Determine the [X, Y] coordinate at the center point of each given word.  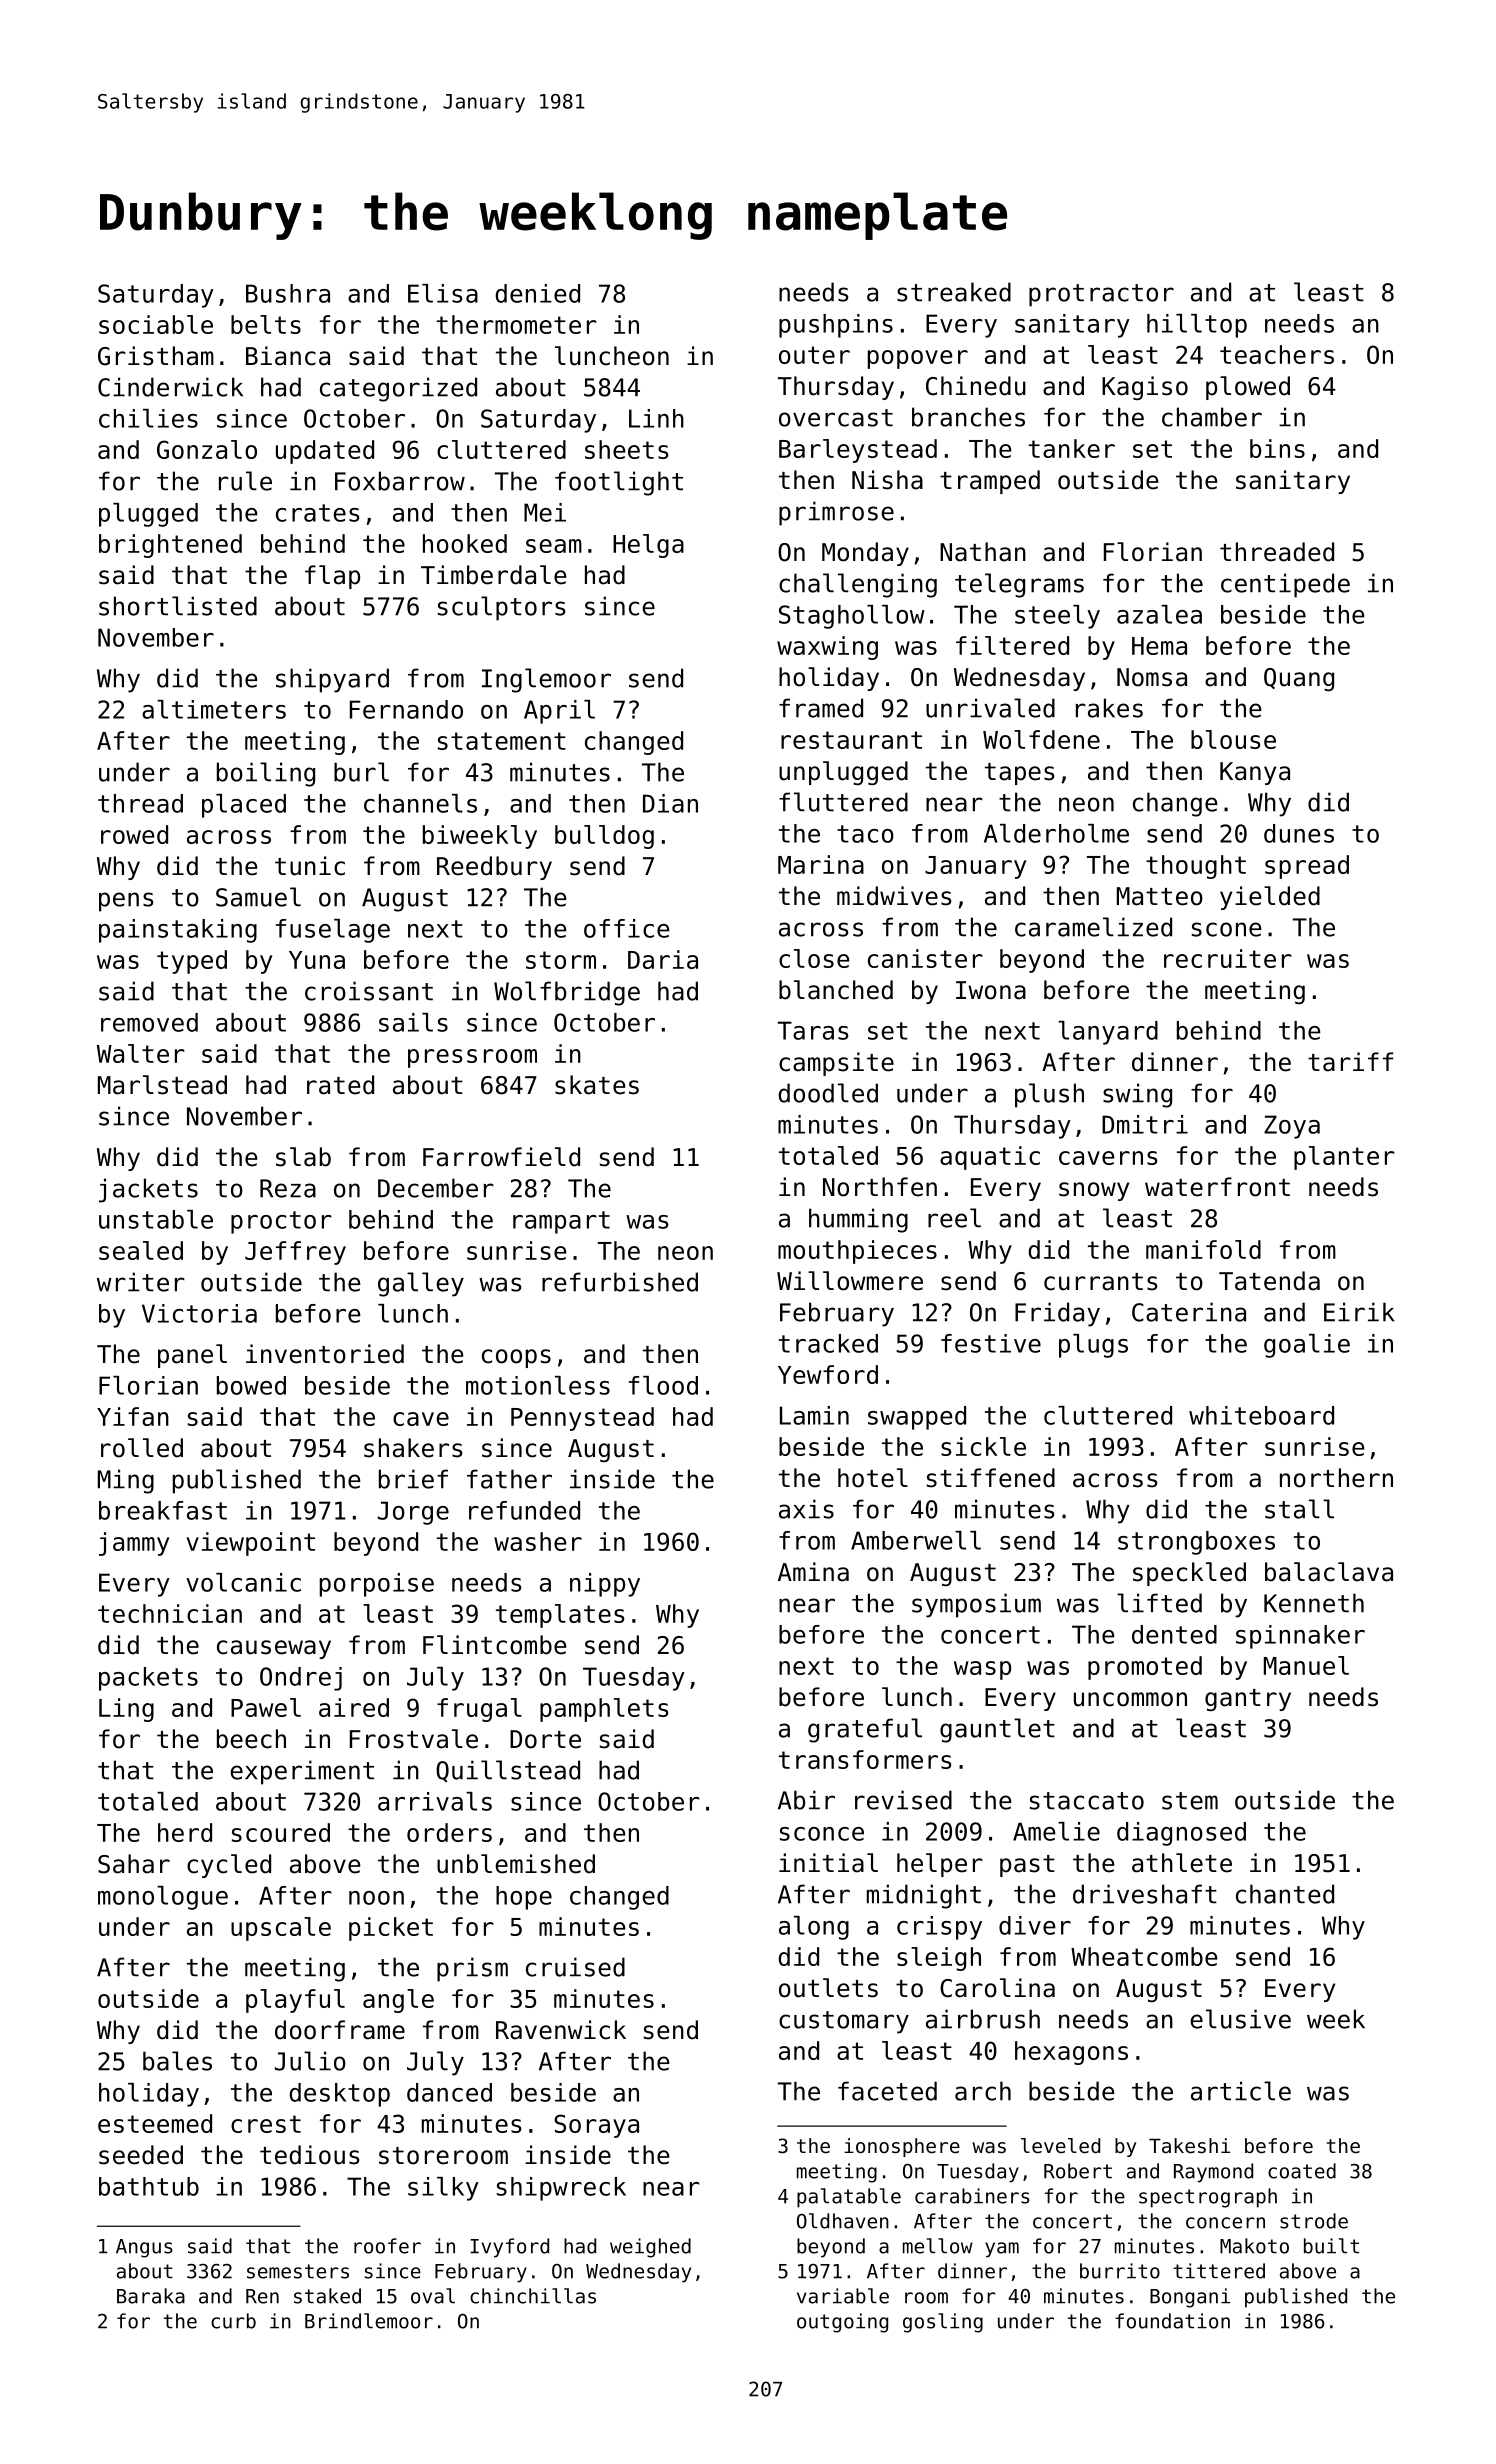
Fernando [406, 709]
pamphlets [604, 1710]
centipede [1285, 585]
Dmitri [1145, 1124]
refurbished [620, 1282]
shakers [413, 1448]
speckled [1189, 1574]
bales [177, 2061]
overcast [836, 418]
